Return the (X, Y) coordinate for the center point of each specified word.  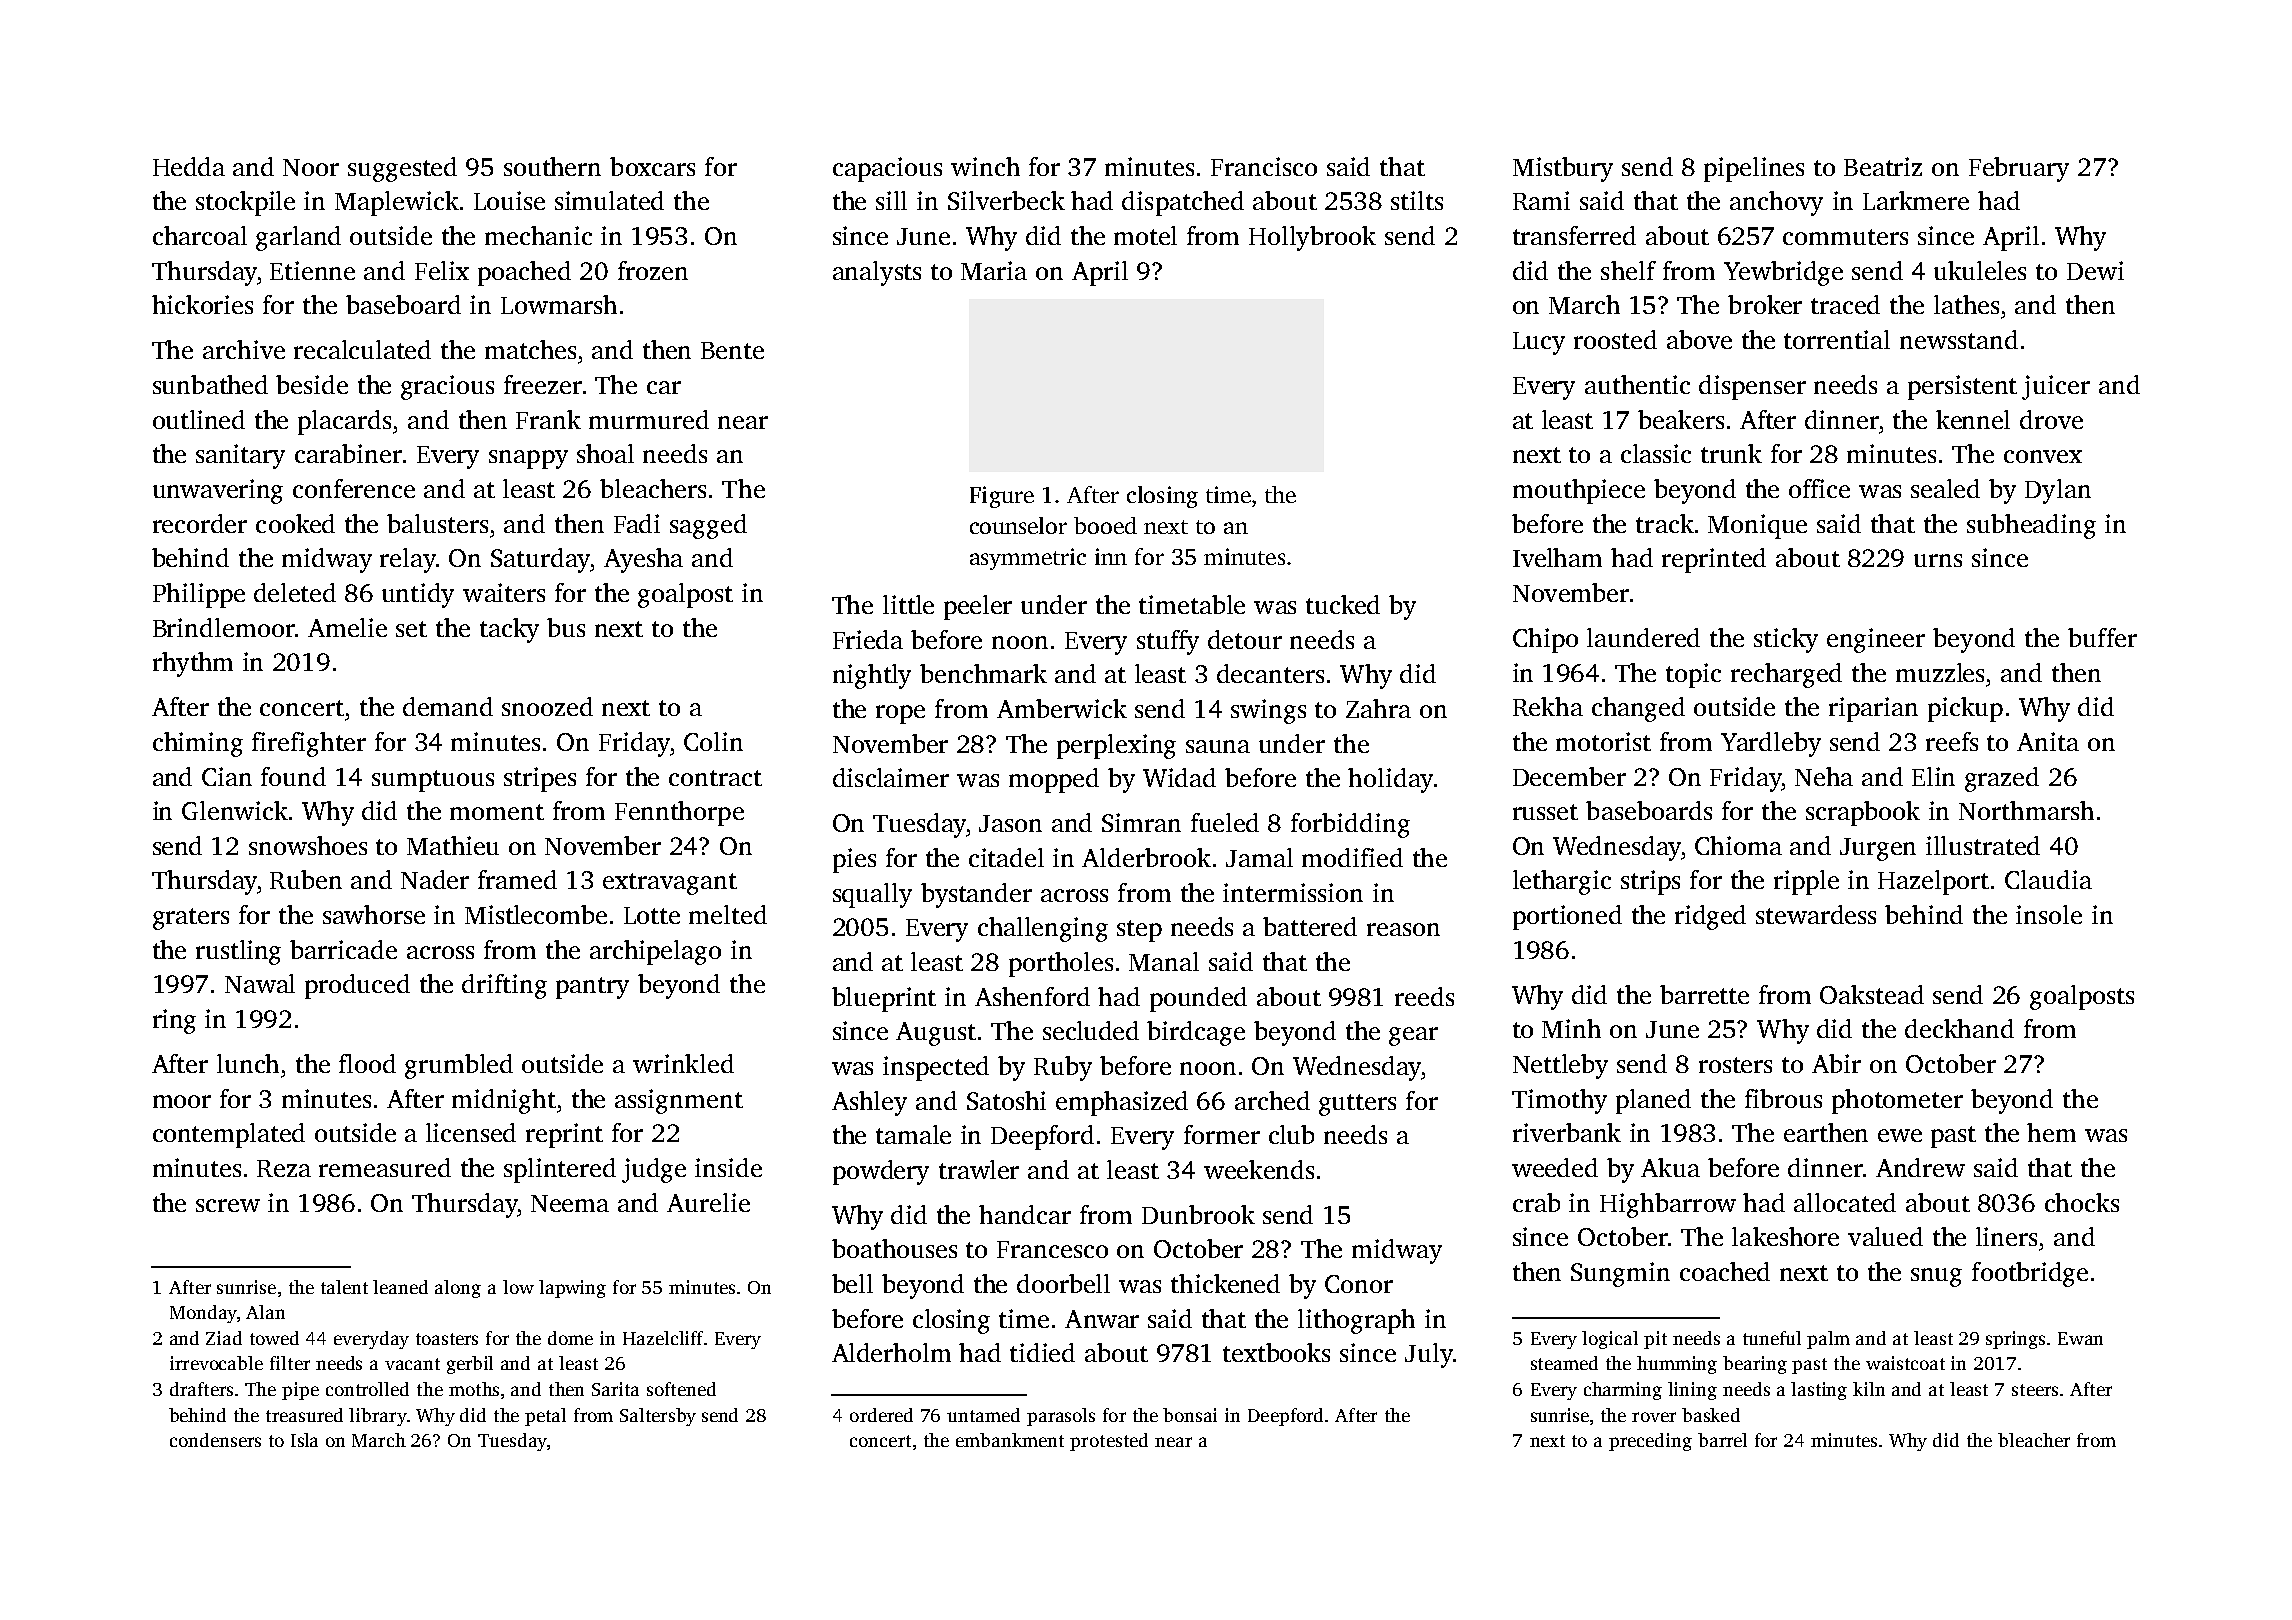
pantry (592, 988)
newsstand (1959, 339)
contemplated (229, 1135)
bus (566, 627)
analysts (877, 273)
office (1819, 488)
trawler (979, 1169)
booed (1105, 525)
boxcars (652, 166)
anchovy (1776, 203)
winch (985, 166)
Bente (732, 350)
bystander (976, 895)
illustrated (1983, 845)
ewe (1900, 1135)
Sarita (615, 1389)
